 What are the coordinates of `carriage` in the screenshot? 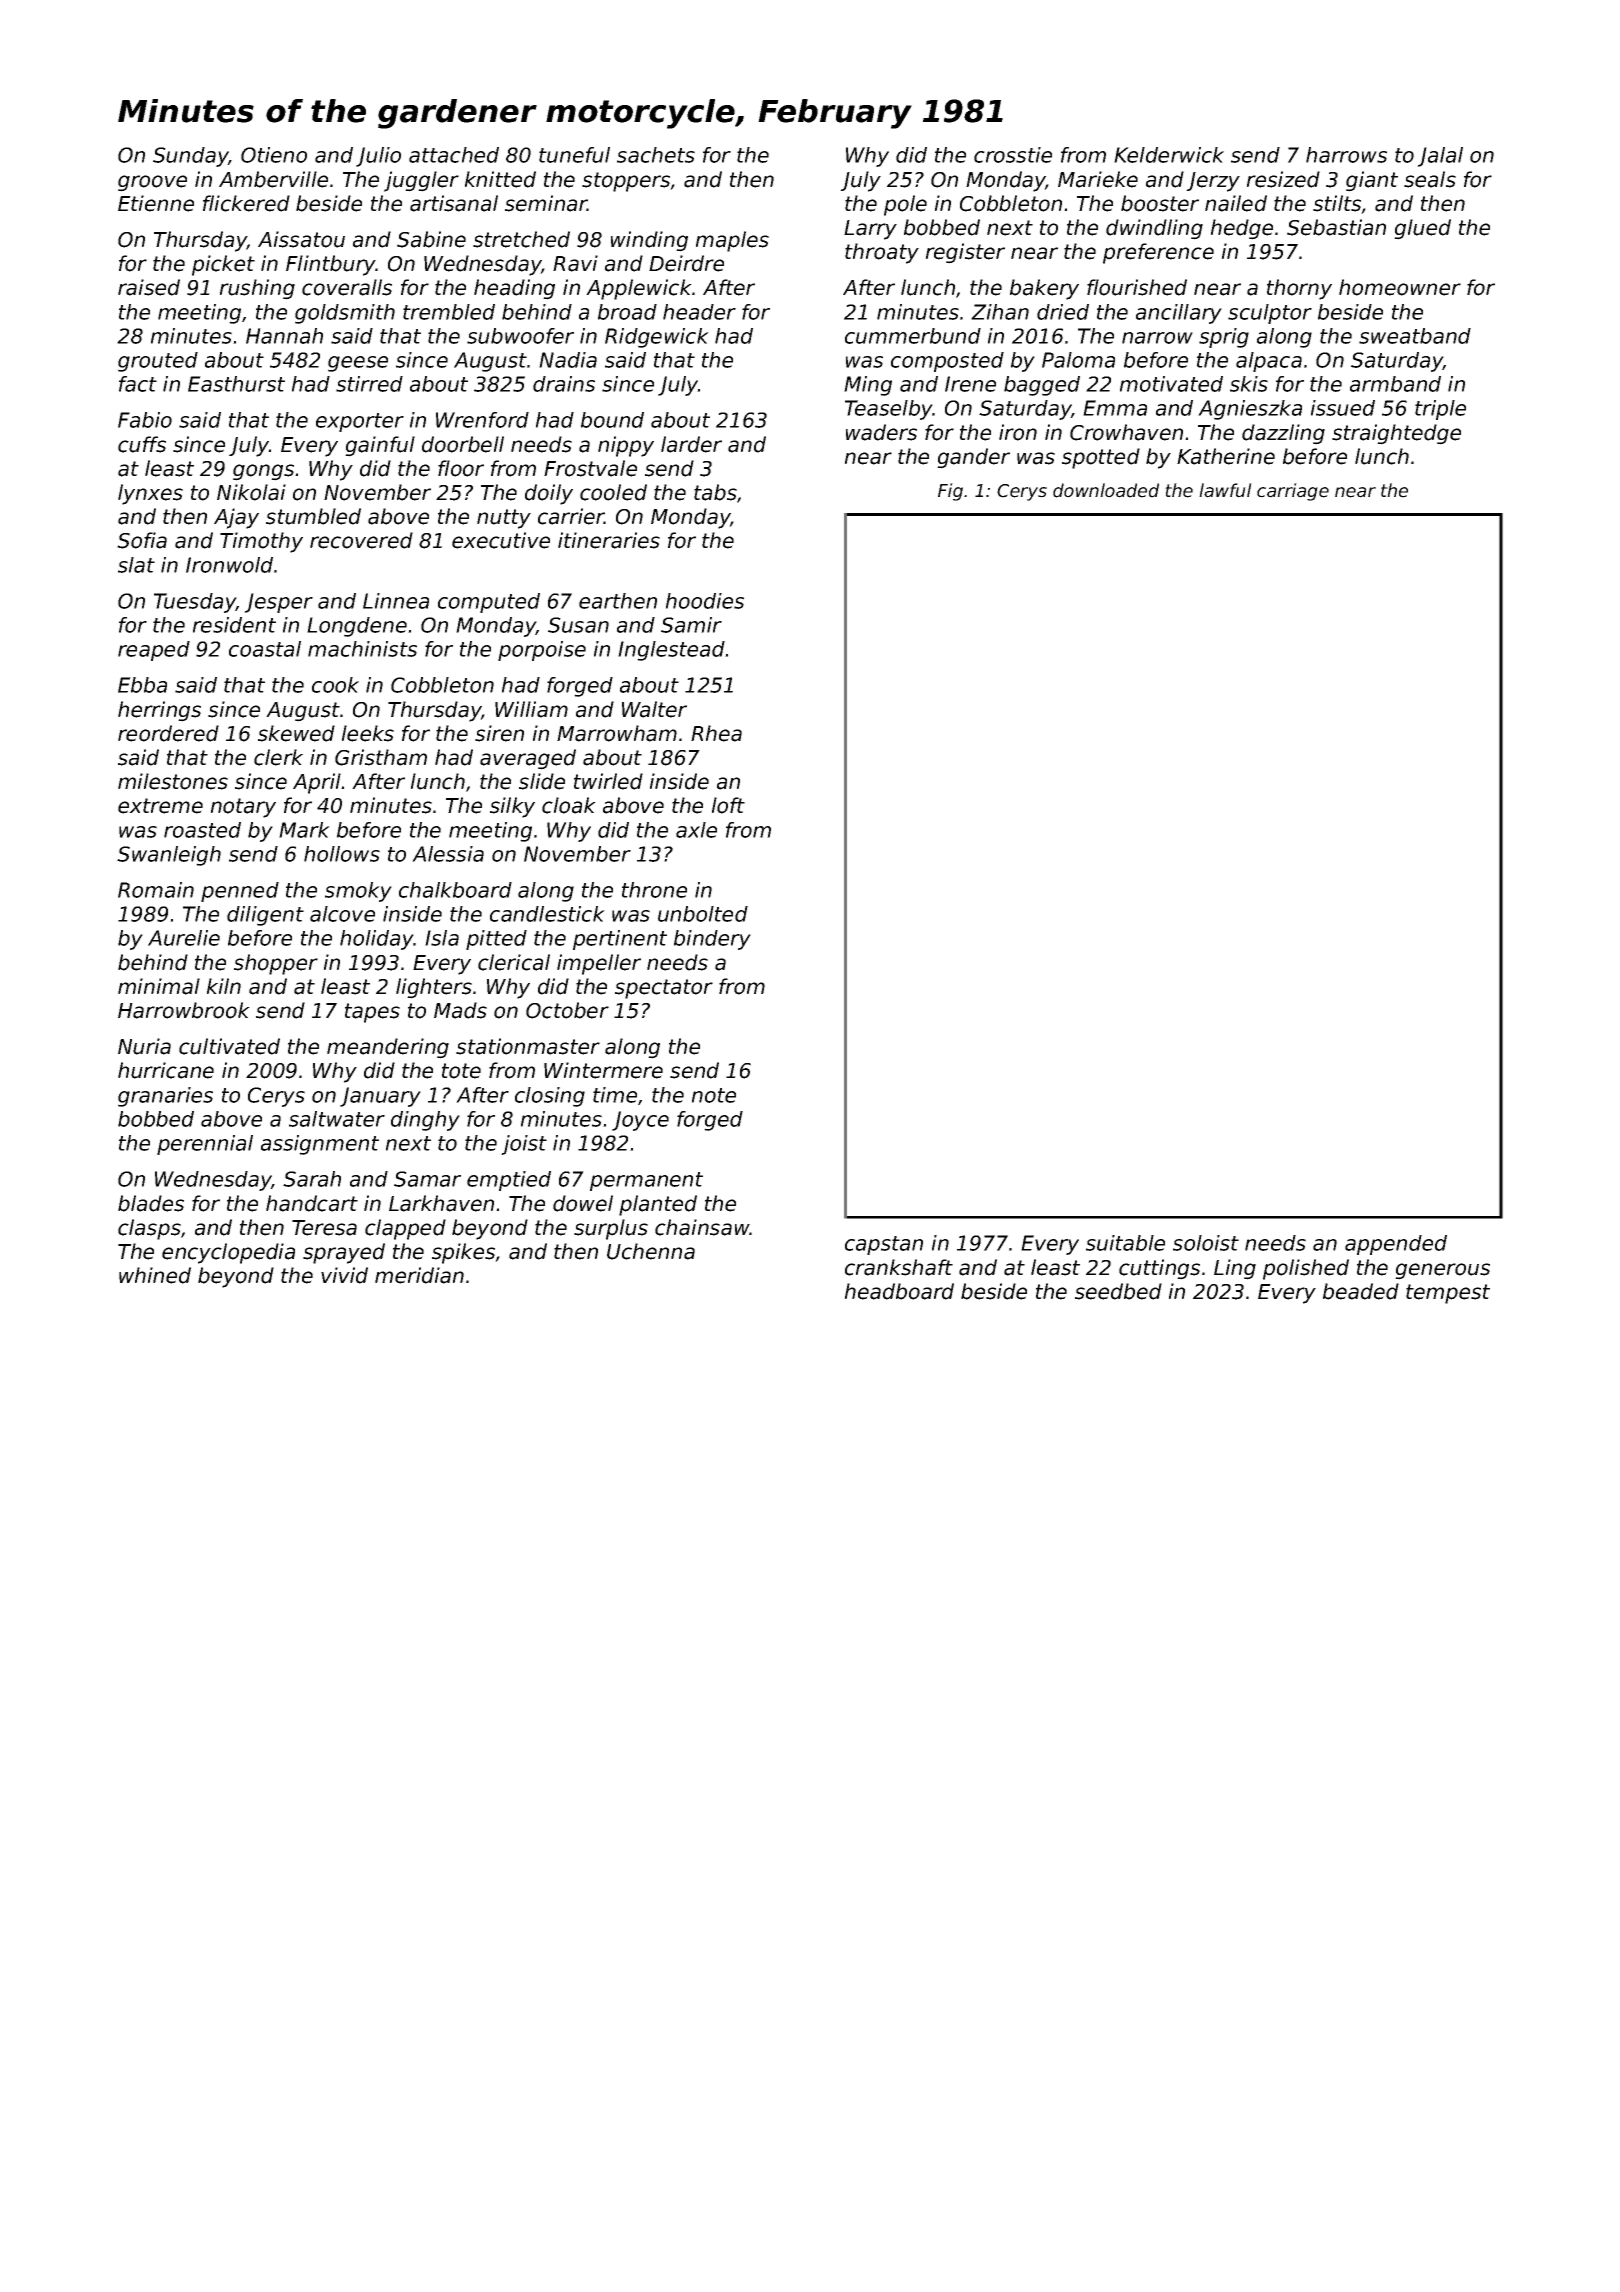 It's located at (1293, 492).
